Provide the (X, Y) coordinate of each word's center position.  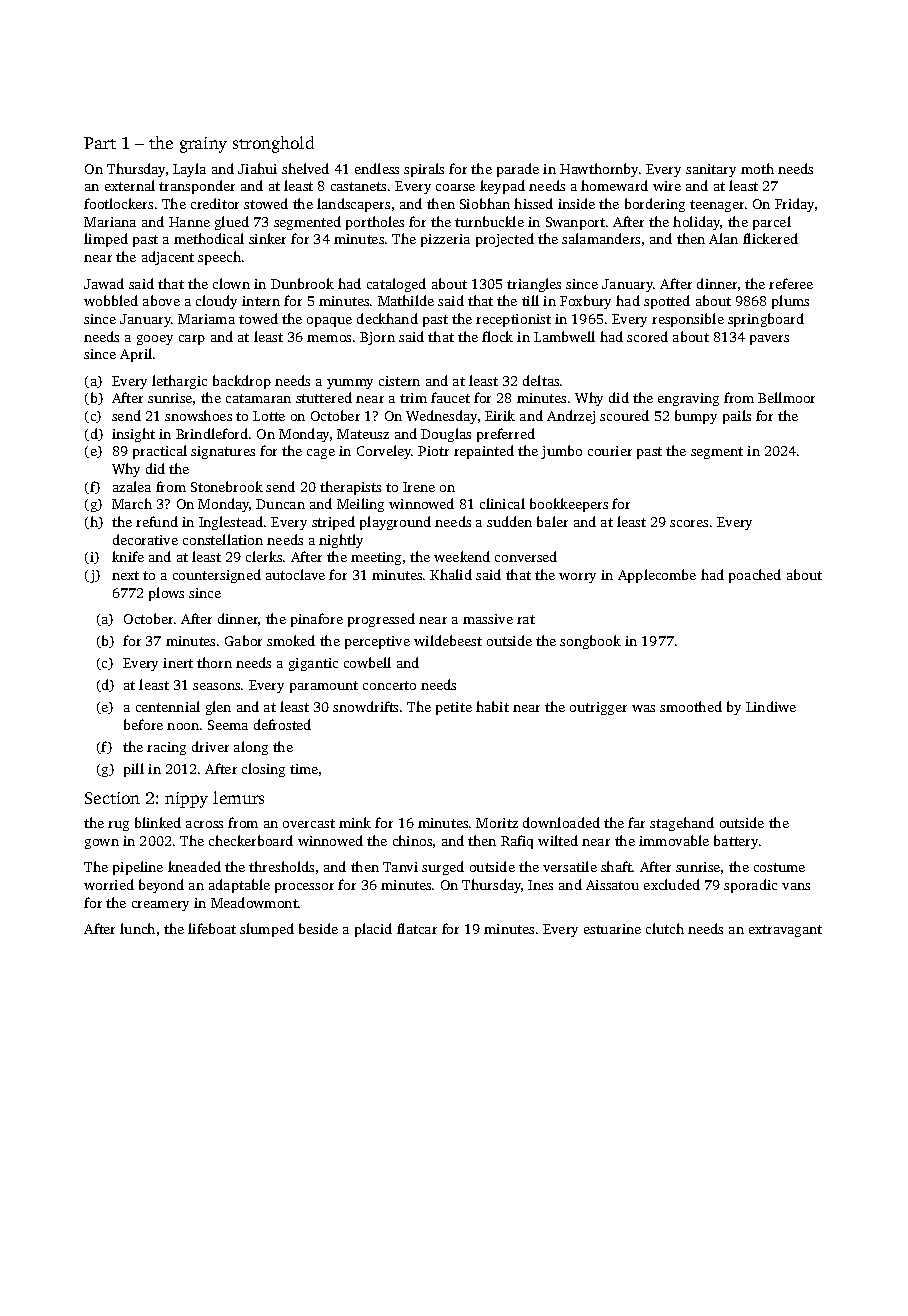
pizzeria (445, 240)
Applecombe (657, 576)
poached (755, 576)
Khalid (451, 574)
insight (133, 435)
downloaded (561, 822)
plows (166, 594)
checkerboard (251, 840)
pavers (769, 340)
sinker (267, 238)
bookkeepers (569, 505)
